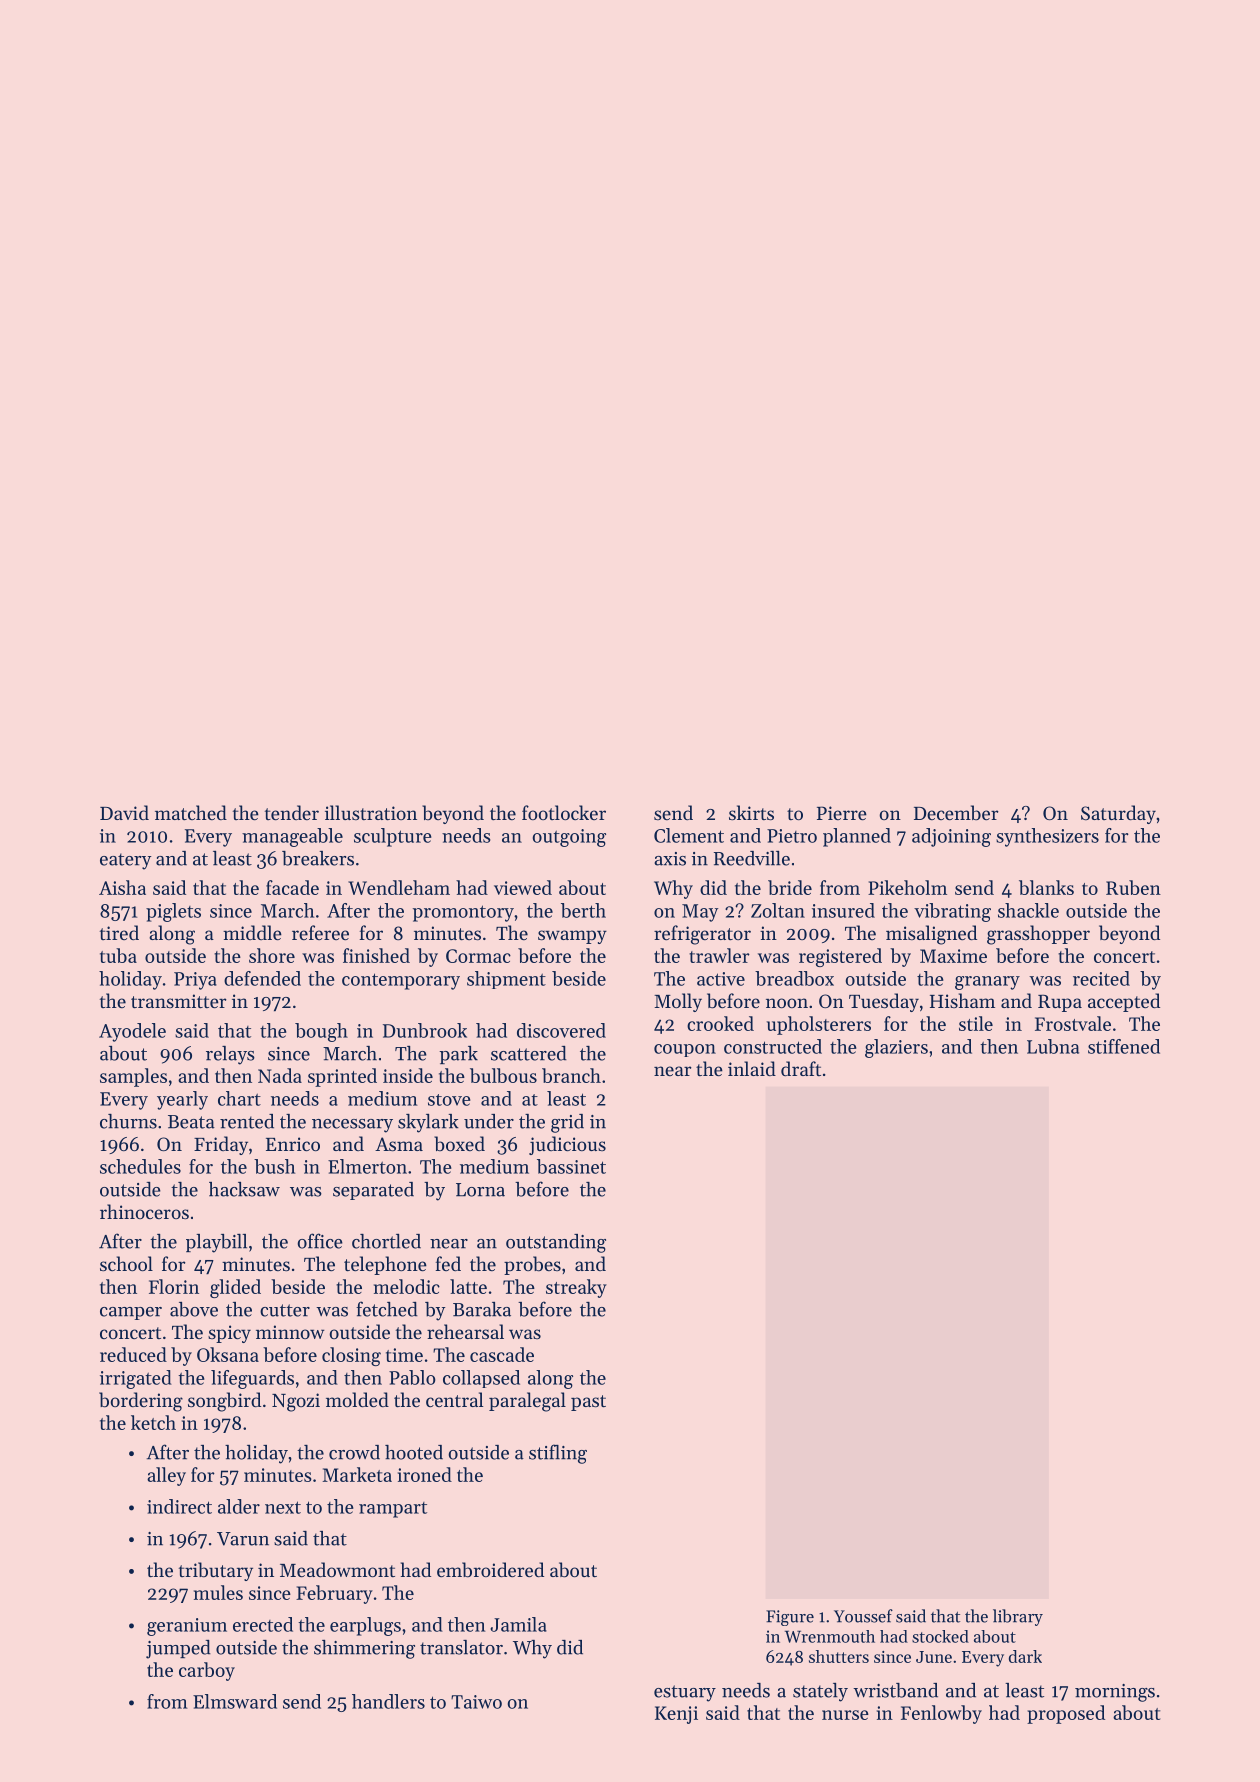  I want to click on Marketa, so click(357, 1474).
